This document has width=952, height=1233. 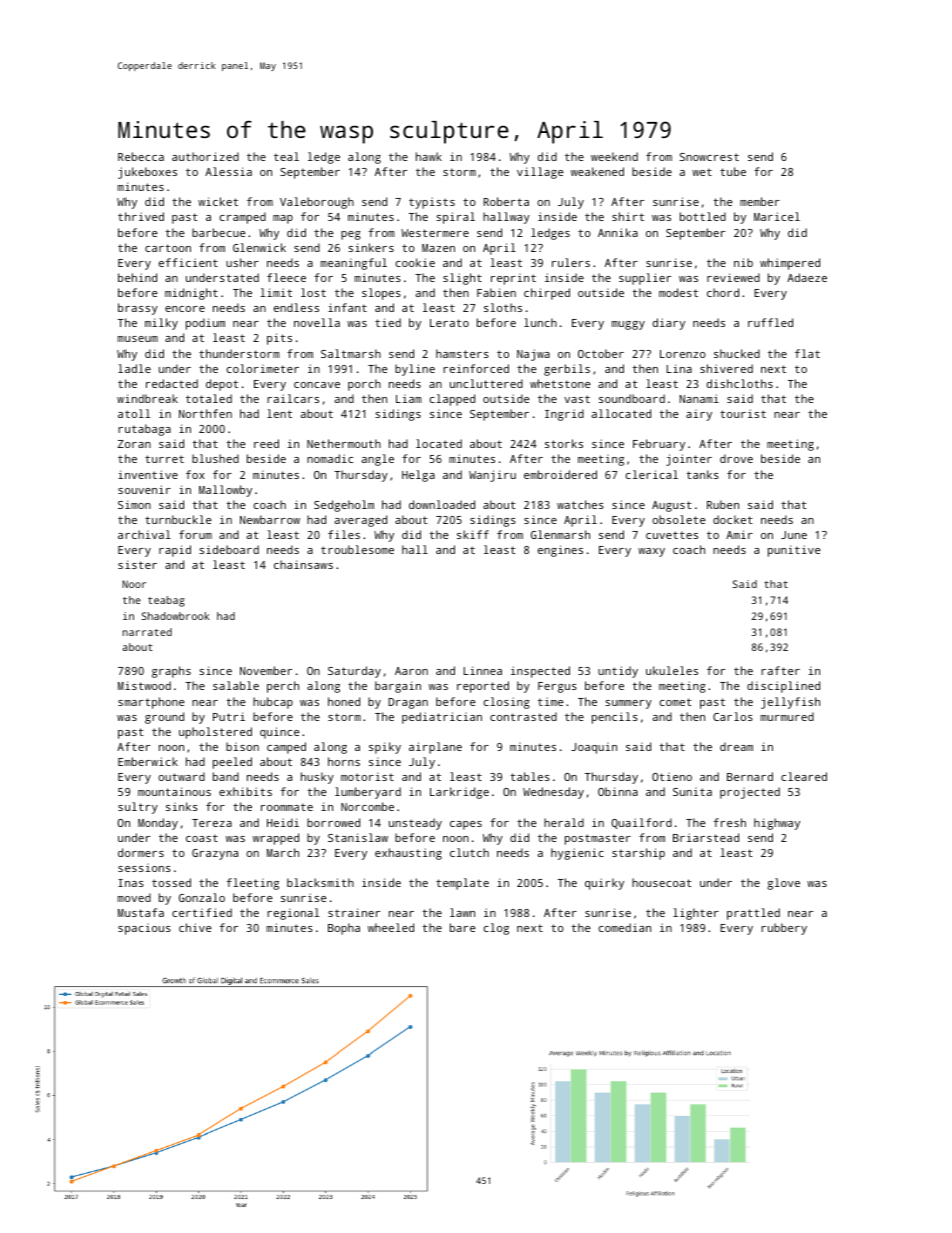 I want to click on railcars, so click(x=293, y=398).
